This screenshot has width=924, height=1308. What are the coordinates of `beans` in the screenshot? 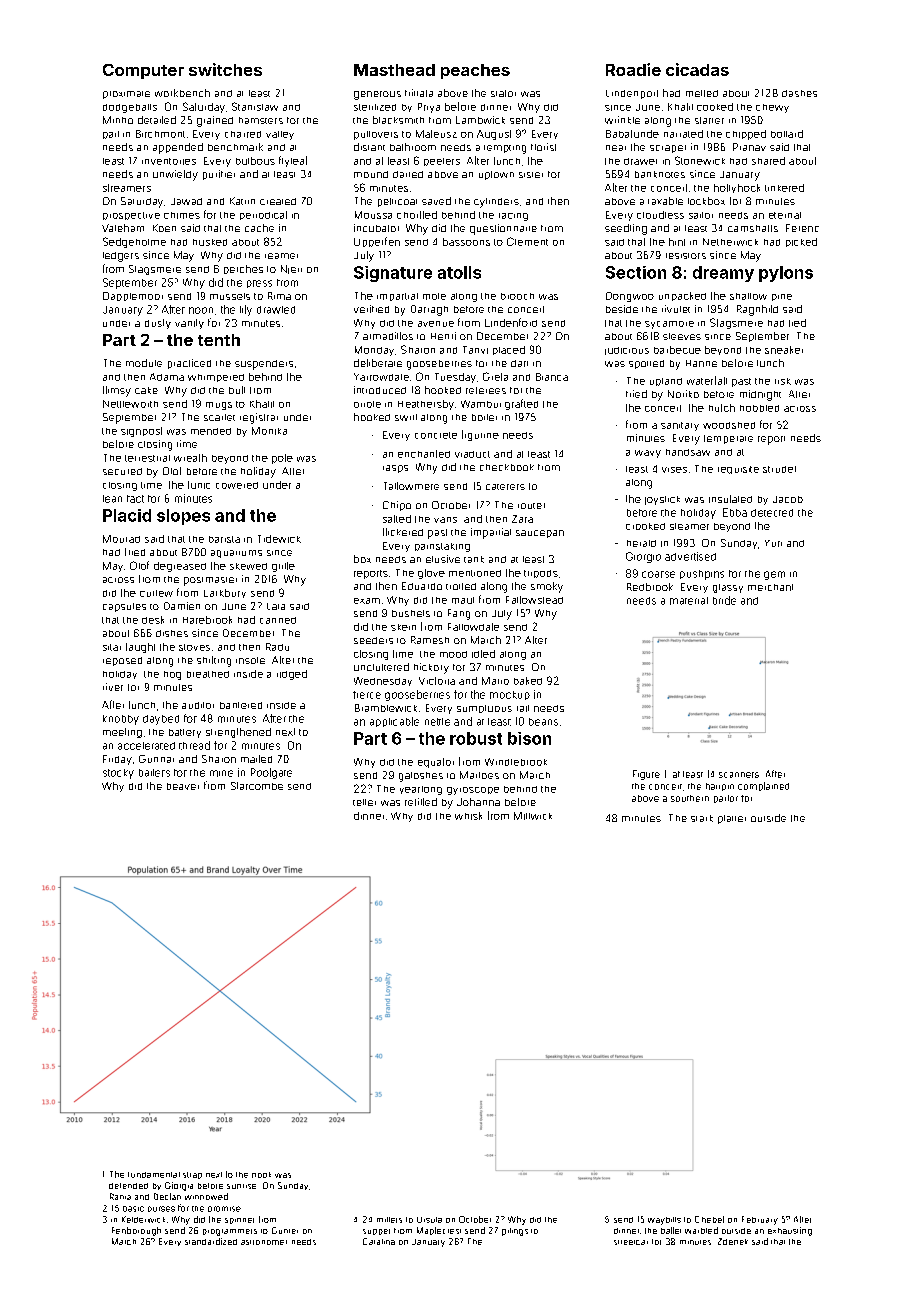 It's located at (543, 722).
